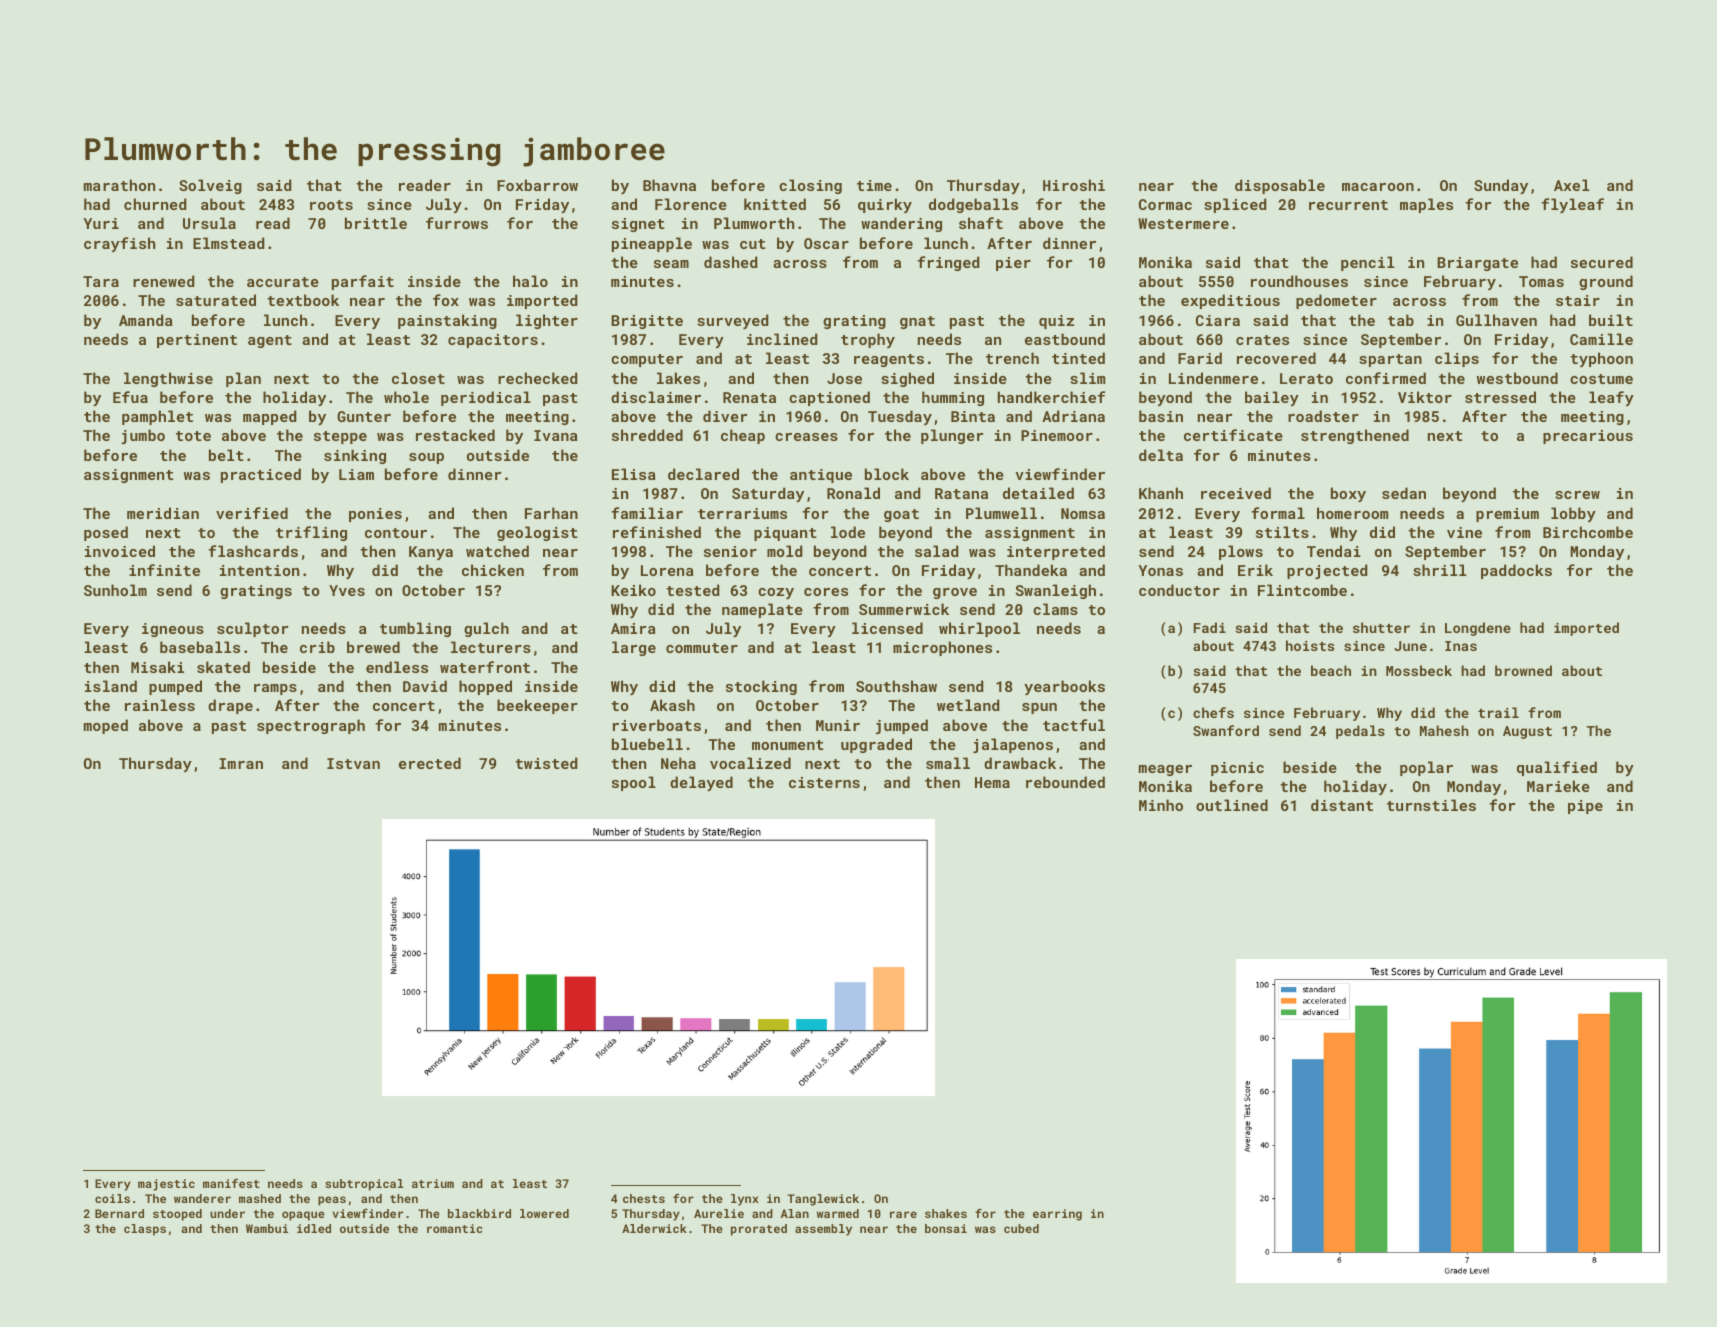 The image size is (1717, 1327). I want to click on Hiroshi, so click(1074, 185).
